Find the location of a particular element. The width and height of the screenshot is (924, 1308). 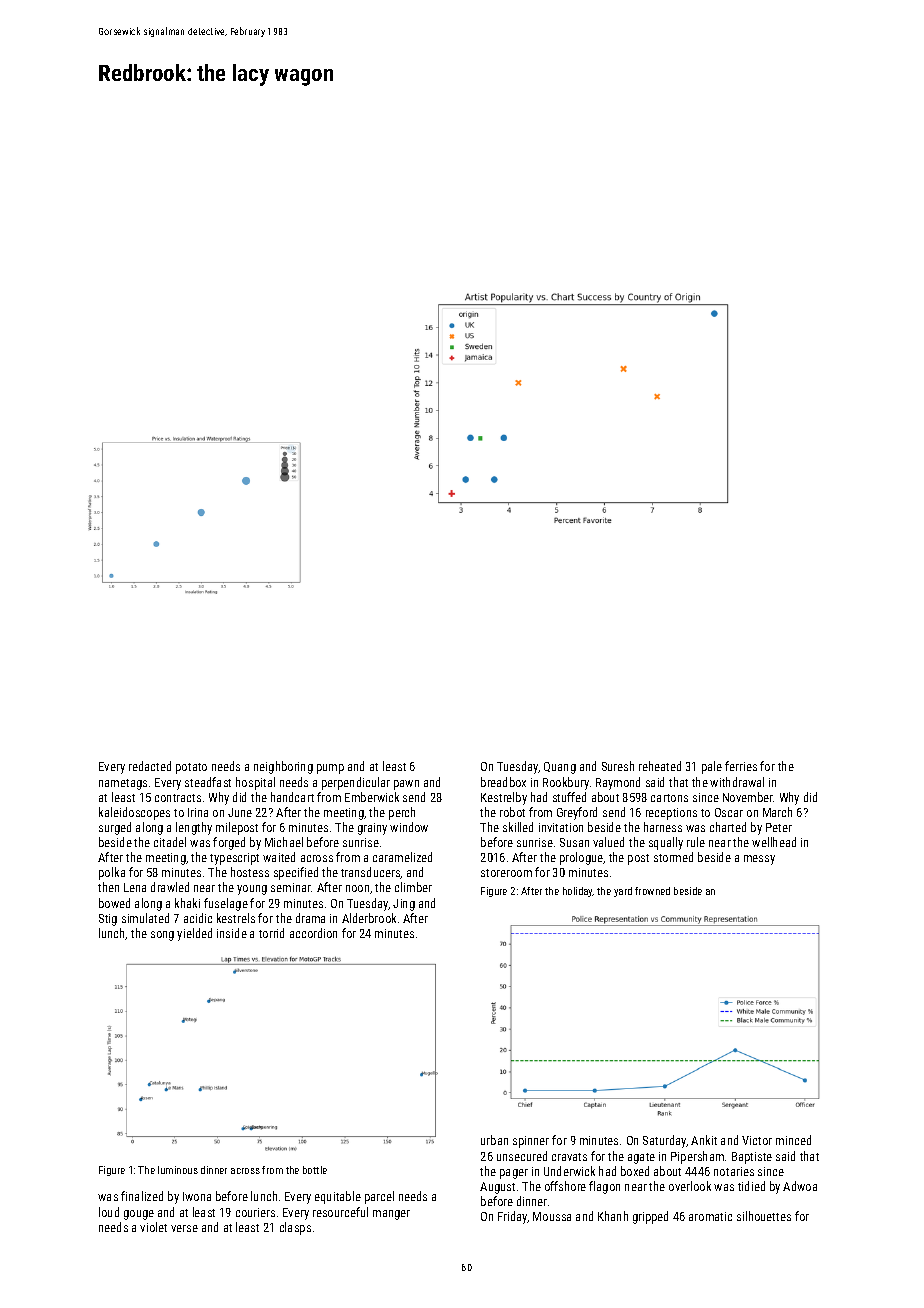

agate is located at coordinates (641, 1158).
